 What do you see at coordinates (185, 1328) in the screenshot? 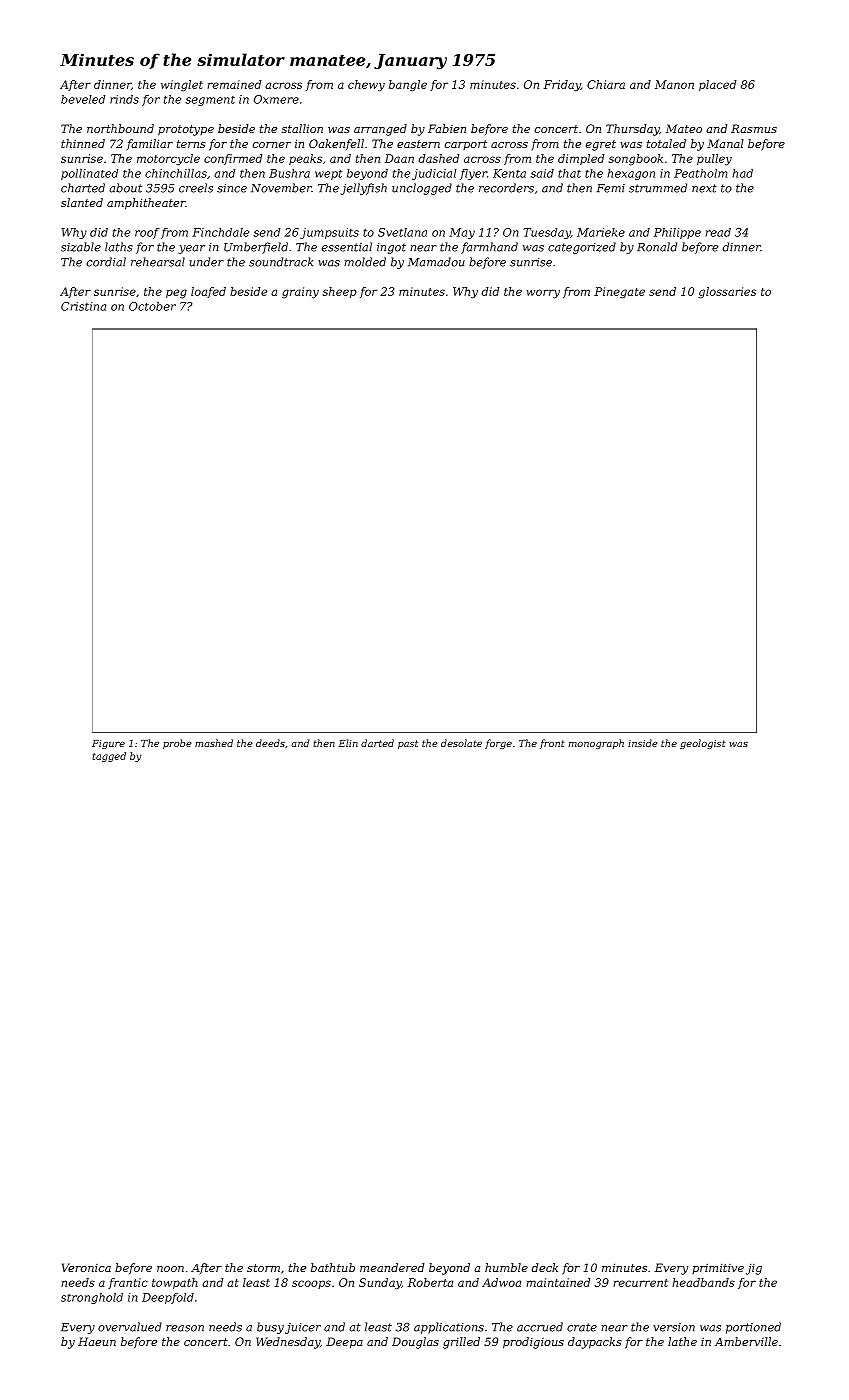
I see `reason` at bounding box center [185, 1328].
